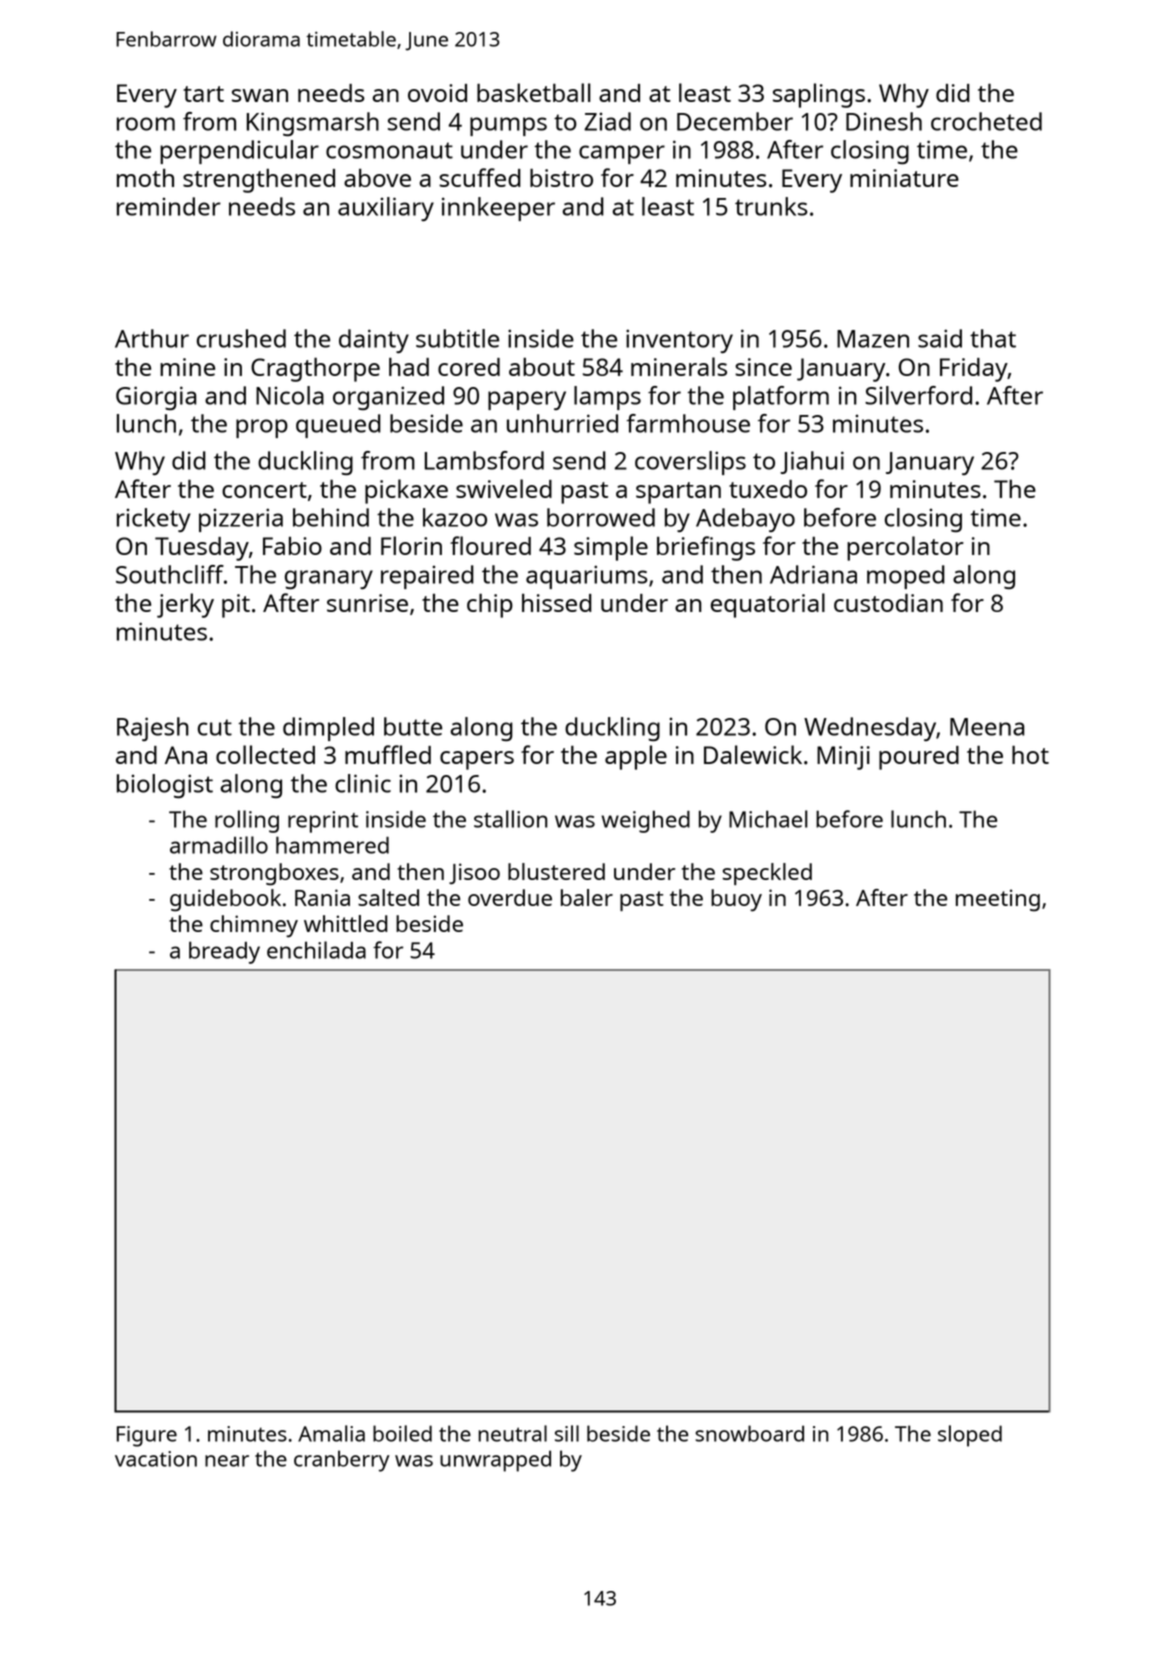  What do you see at coordinates (636, 757) in the screenshot?
I see `apple` at bounding box center [636, 757].
